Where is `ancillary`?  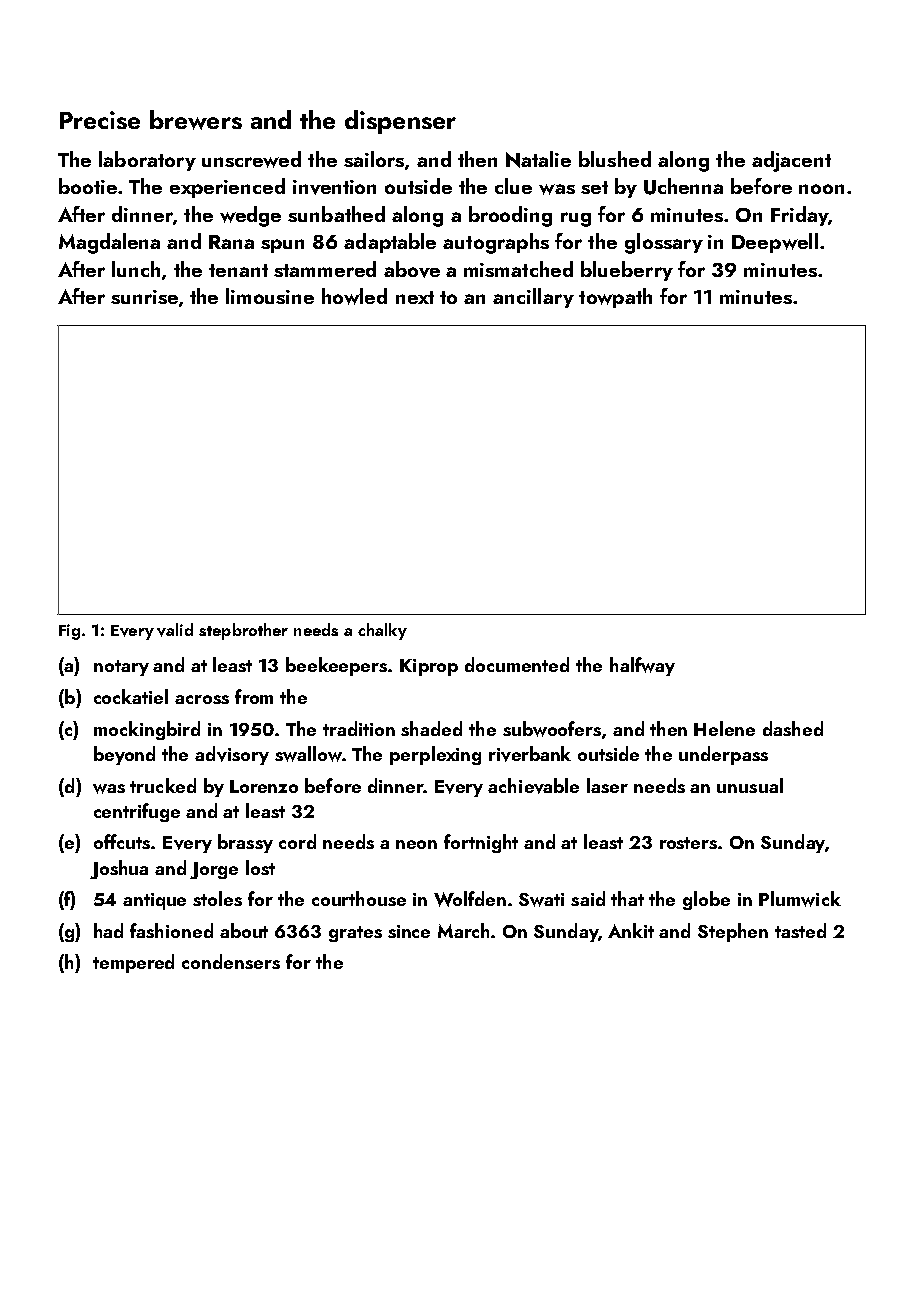
ancillary is located at coordinates (533, 298).
